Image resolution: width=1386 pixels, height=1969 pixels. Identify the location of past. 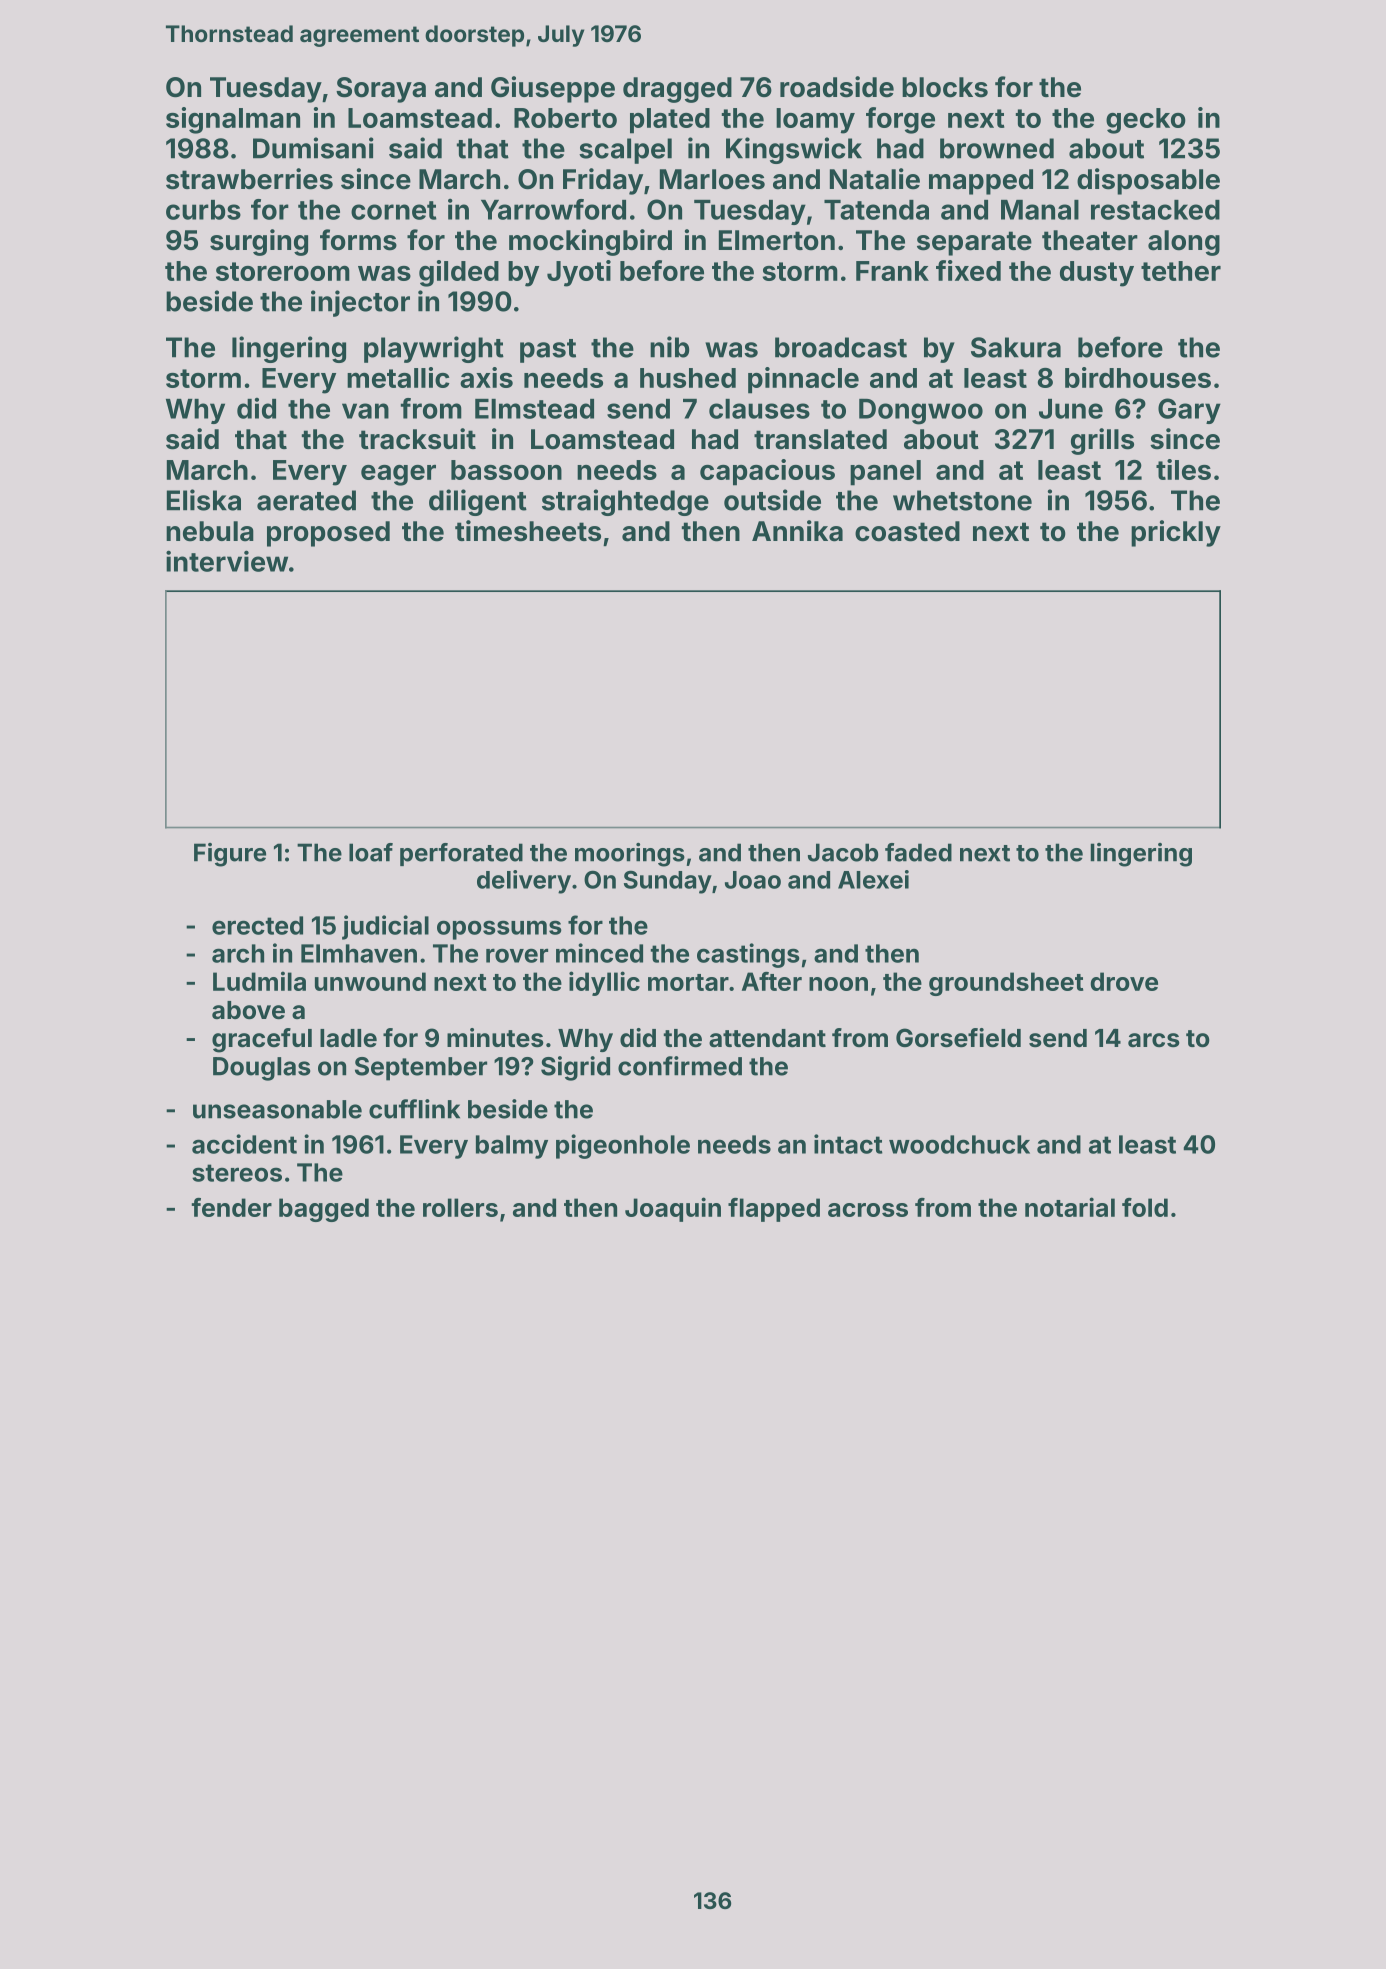
(548, 351).
